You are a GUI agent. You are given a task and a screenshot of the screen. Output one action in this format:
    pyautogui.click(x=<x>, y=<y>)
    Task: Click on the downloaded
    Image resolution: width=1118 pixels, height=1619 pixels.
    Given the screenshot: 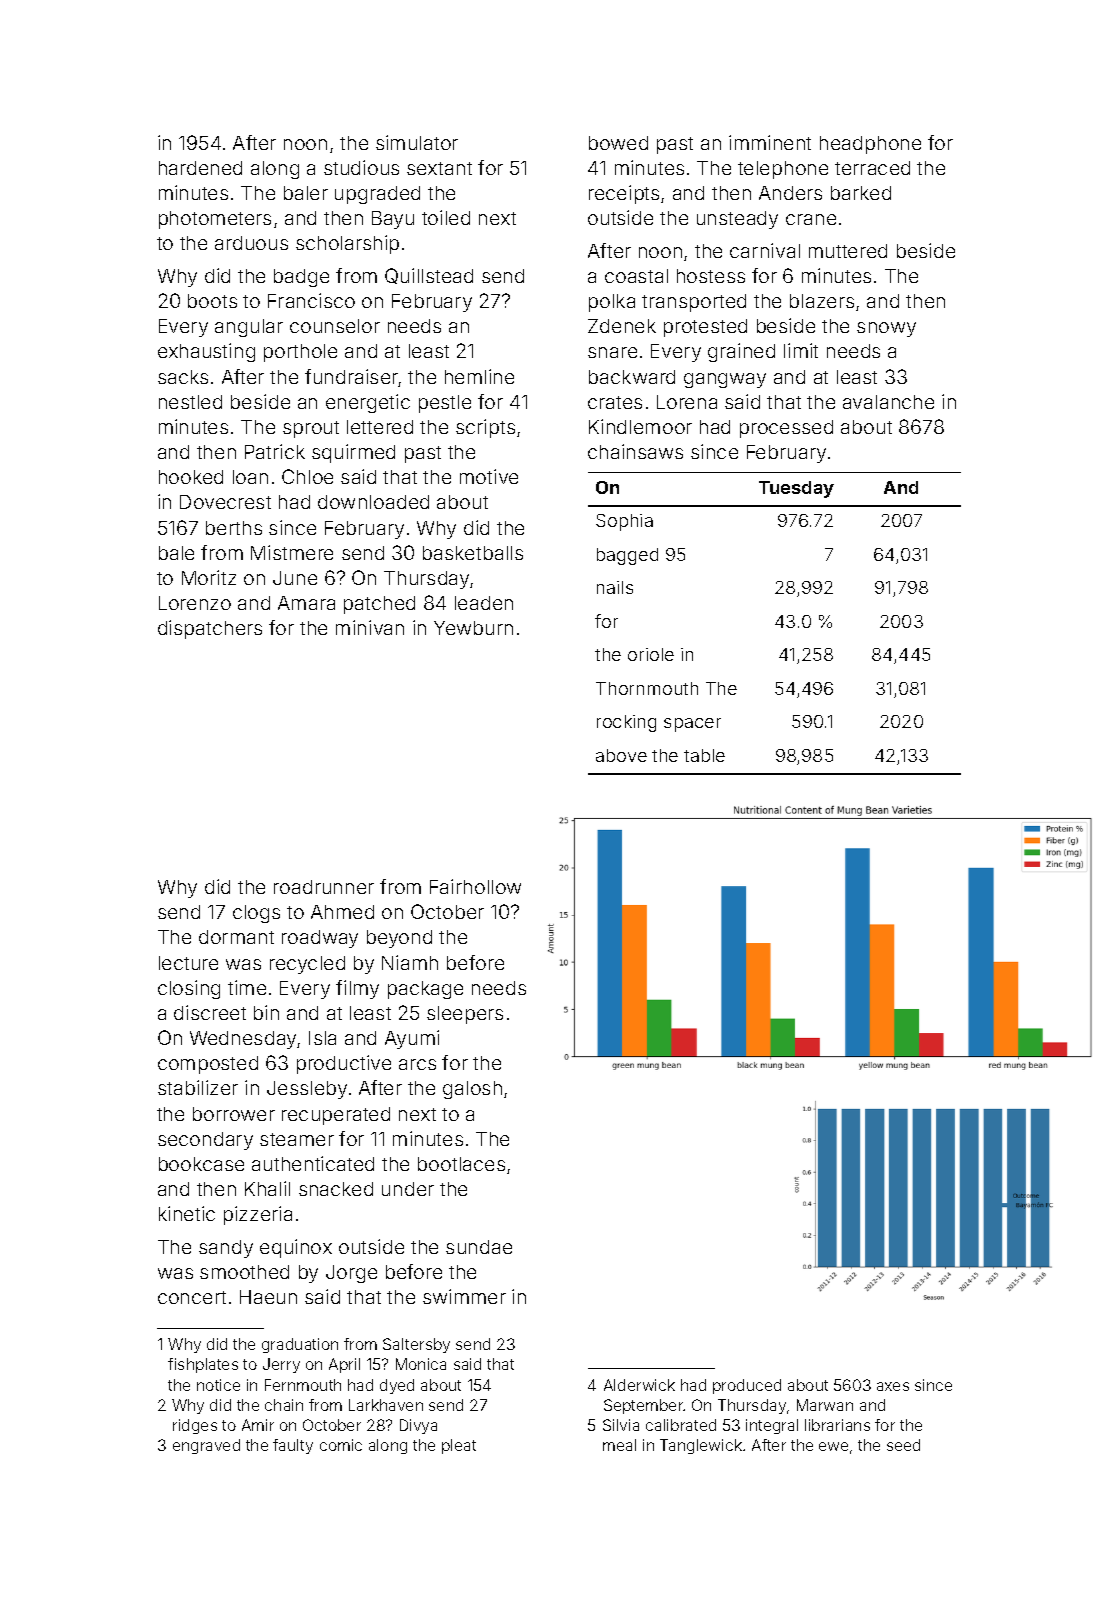 What is the action you would take?
    pyautogui.click(x=373, y=502)
